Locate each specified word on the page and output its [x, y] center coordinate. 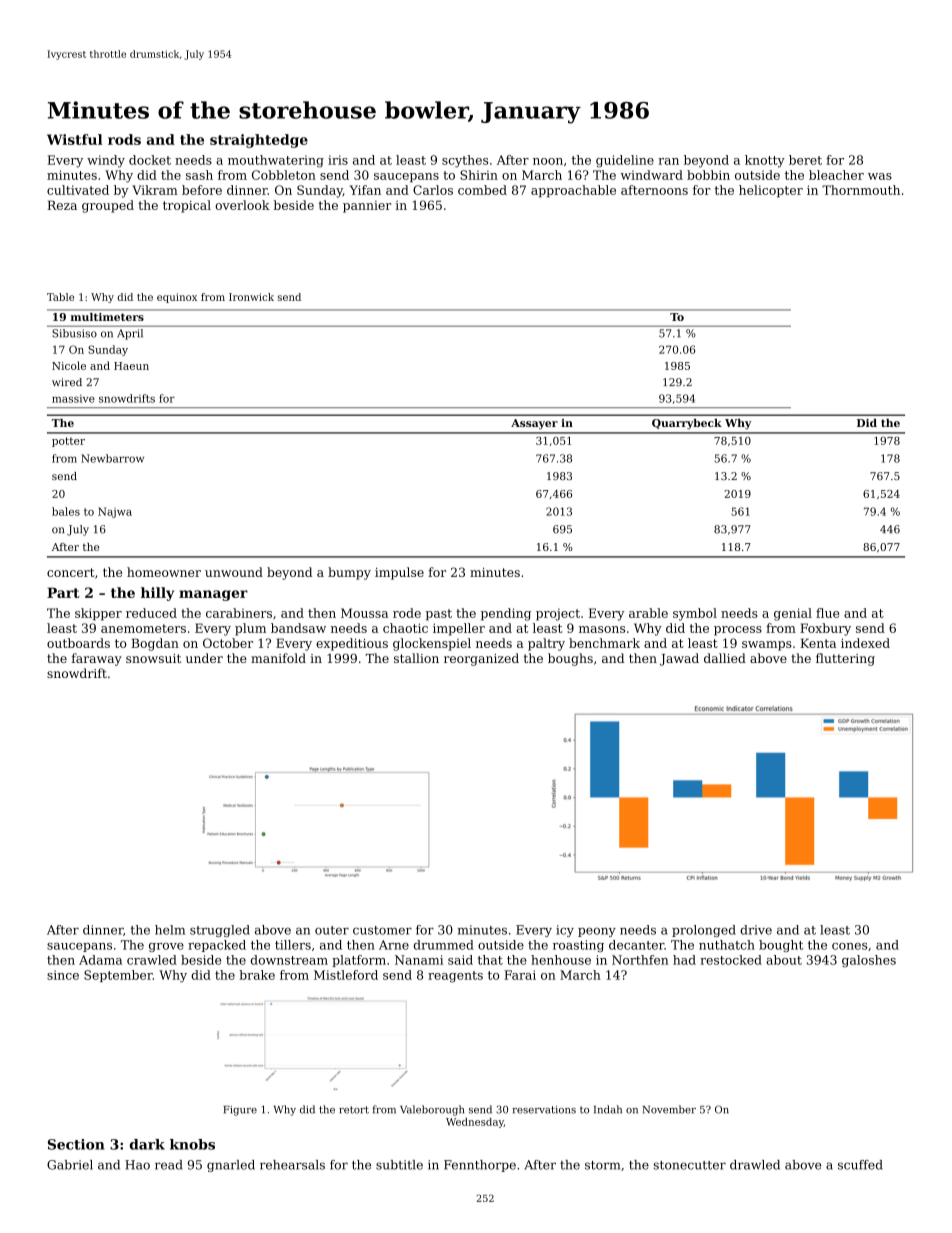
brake [257, 975]
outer [332, 930]
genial [793, 614]
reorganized [481, 659]
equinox [177, 298]
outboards [78, 643]
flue [827, 613]
